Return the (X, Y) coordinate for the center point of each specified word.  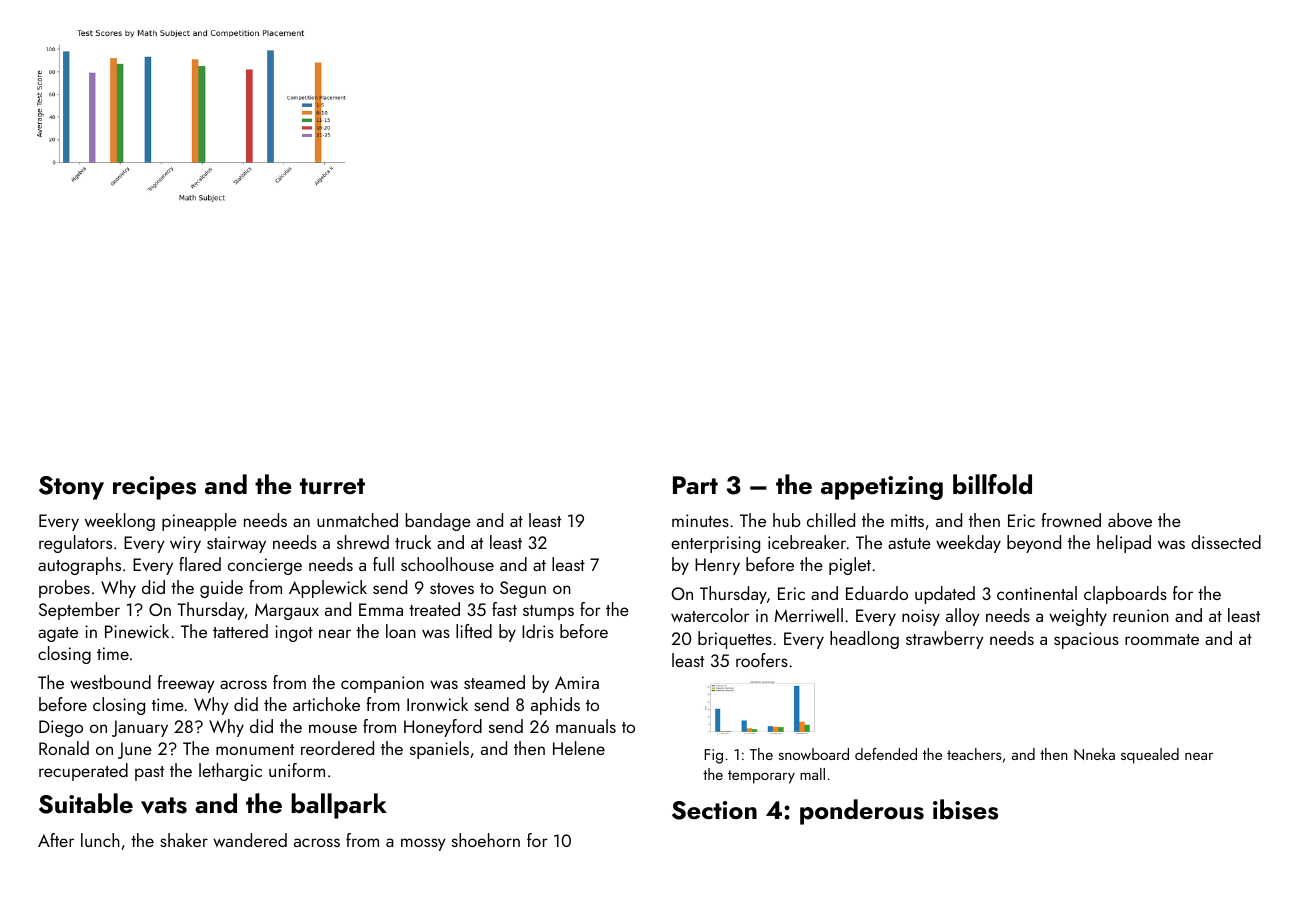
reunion (1141, 615)
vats (164, 805)
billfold (992, 484)
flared (200, 564)
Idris (538, 631)
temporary (761, 777)
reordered (337, 748)
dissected (1226, 542)
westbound (110, 682)
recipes (154, 488)
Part (695, 485)
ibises (965, 809)
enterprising (715, 544)
